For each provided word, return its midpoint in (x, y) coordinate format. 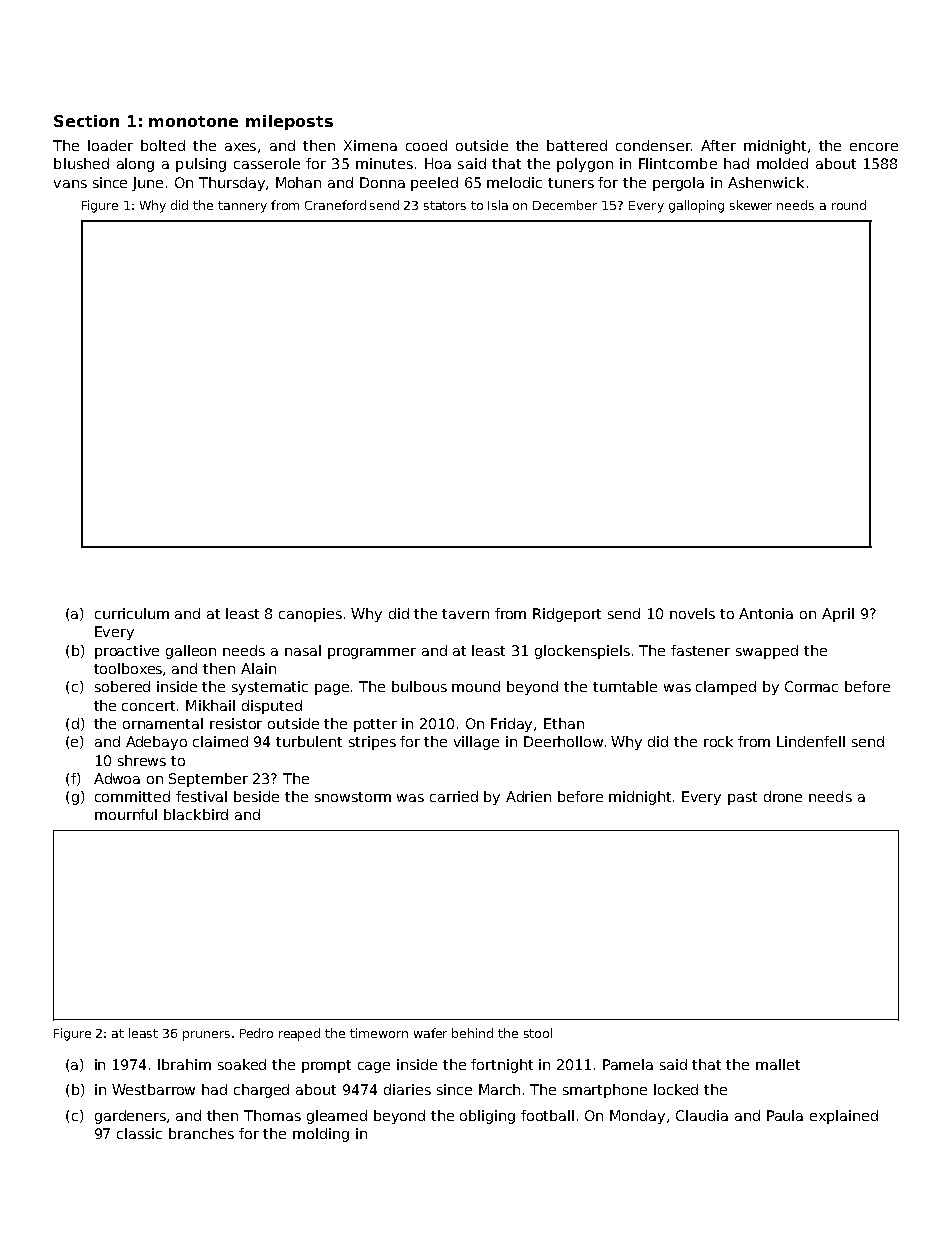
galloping (696, 206)
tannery (242, 207)
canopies (310, 615)
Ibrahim (184, 1064)
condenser (653, 145)
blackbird (196, 814)
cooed (426, 145)
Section (86, 121)
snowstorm (353, 797)
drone (783, 796)
